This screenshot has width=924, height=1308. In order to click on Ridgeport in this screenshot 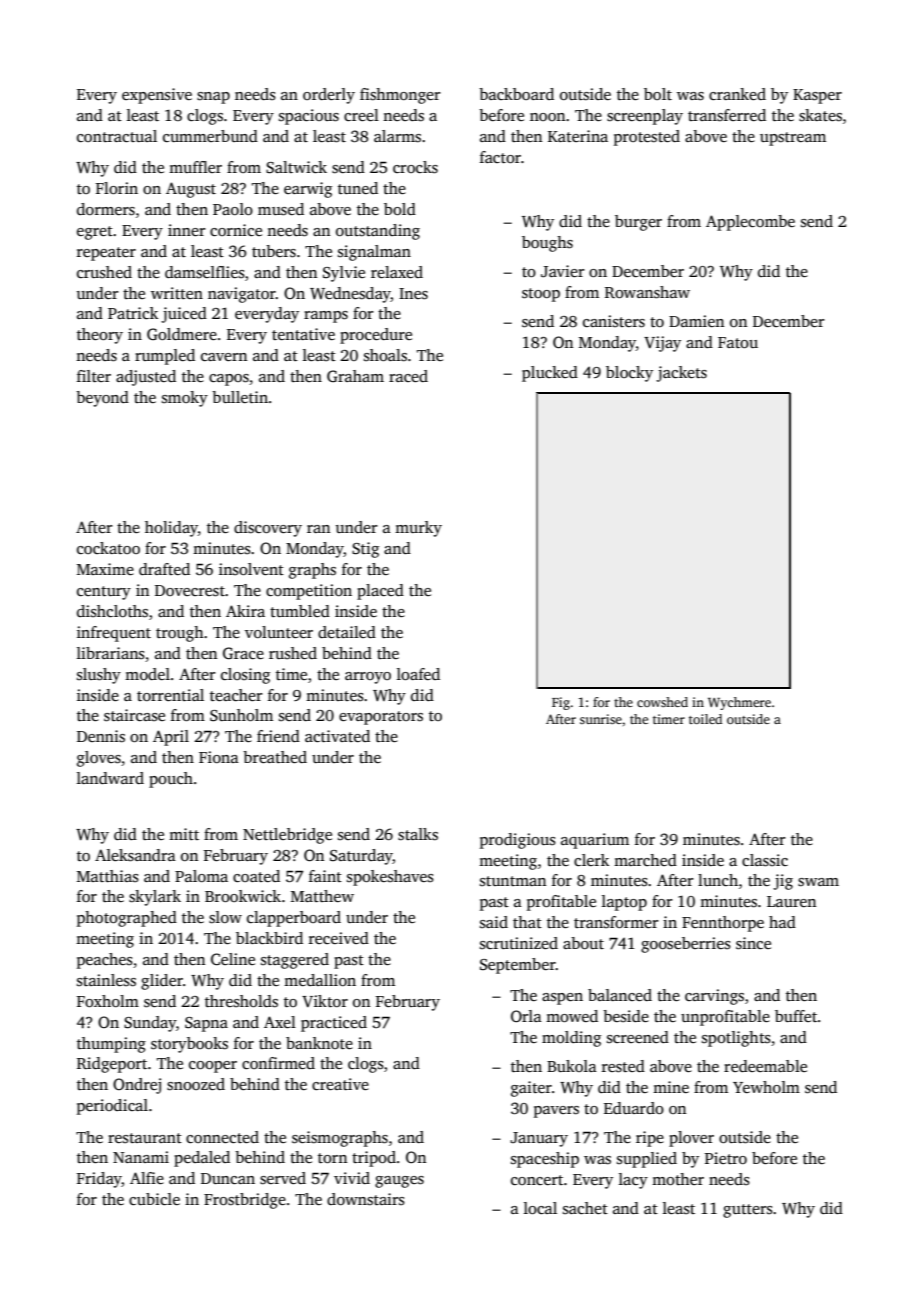, I will do `click(112, 1065)`.
